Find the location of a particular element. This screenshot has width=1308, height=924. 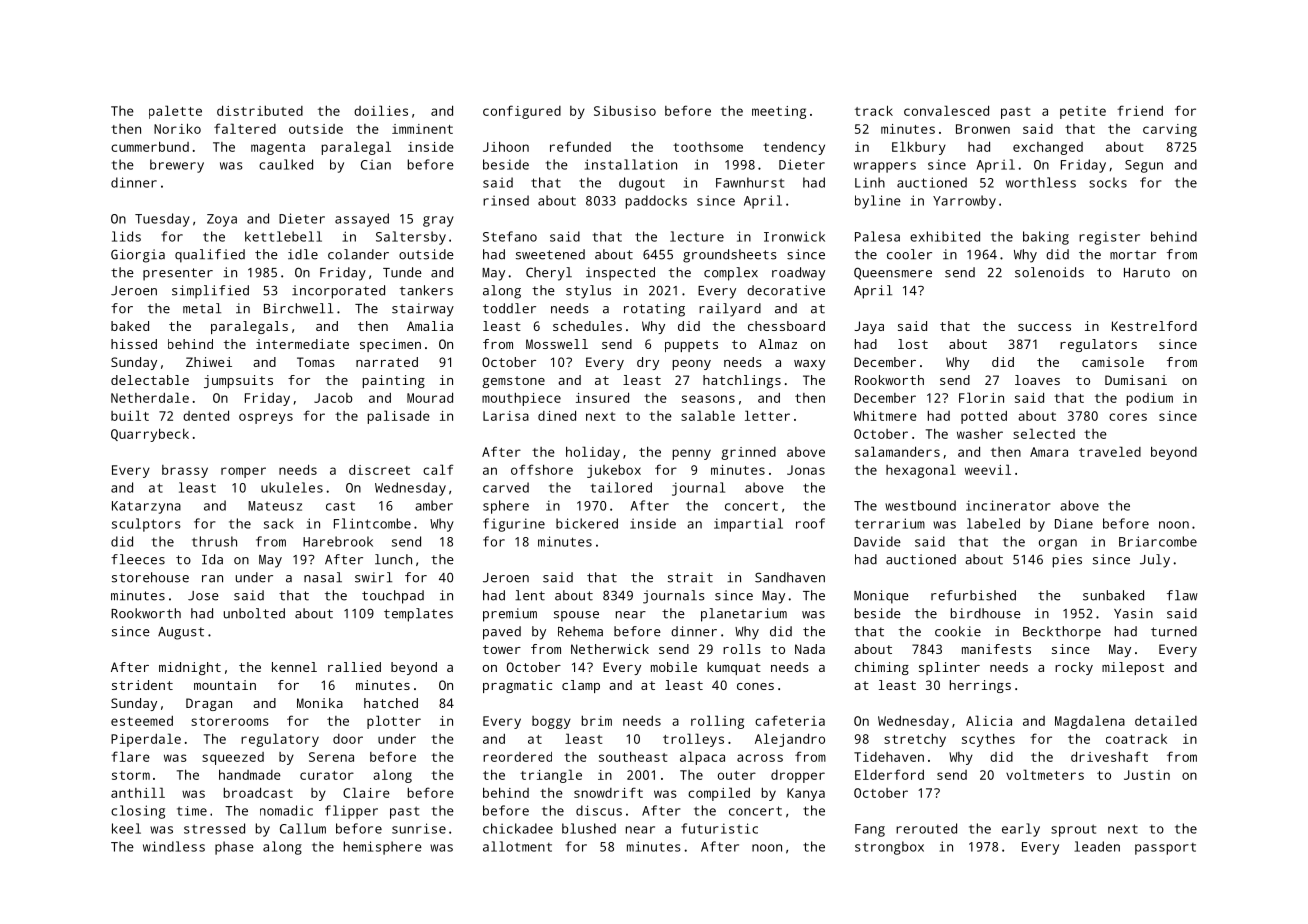

paddocks is located at coordinates (656, 202).
